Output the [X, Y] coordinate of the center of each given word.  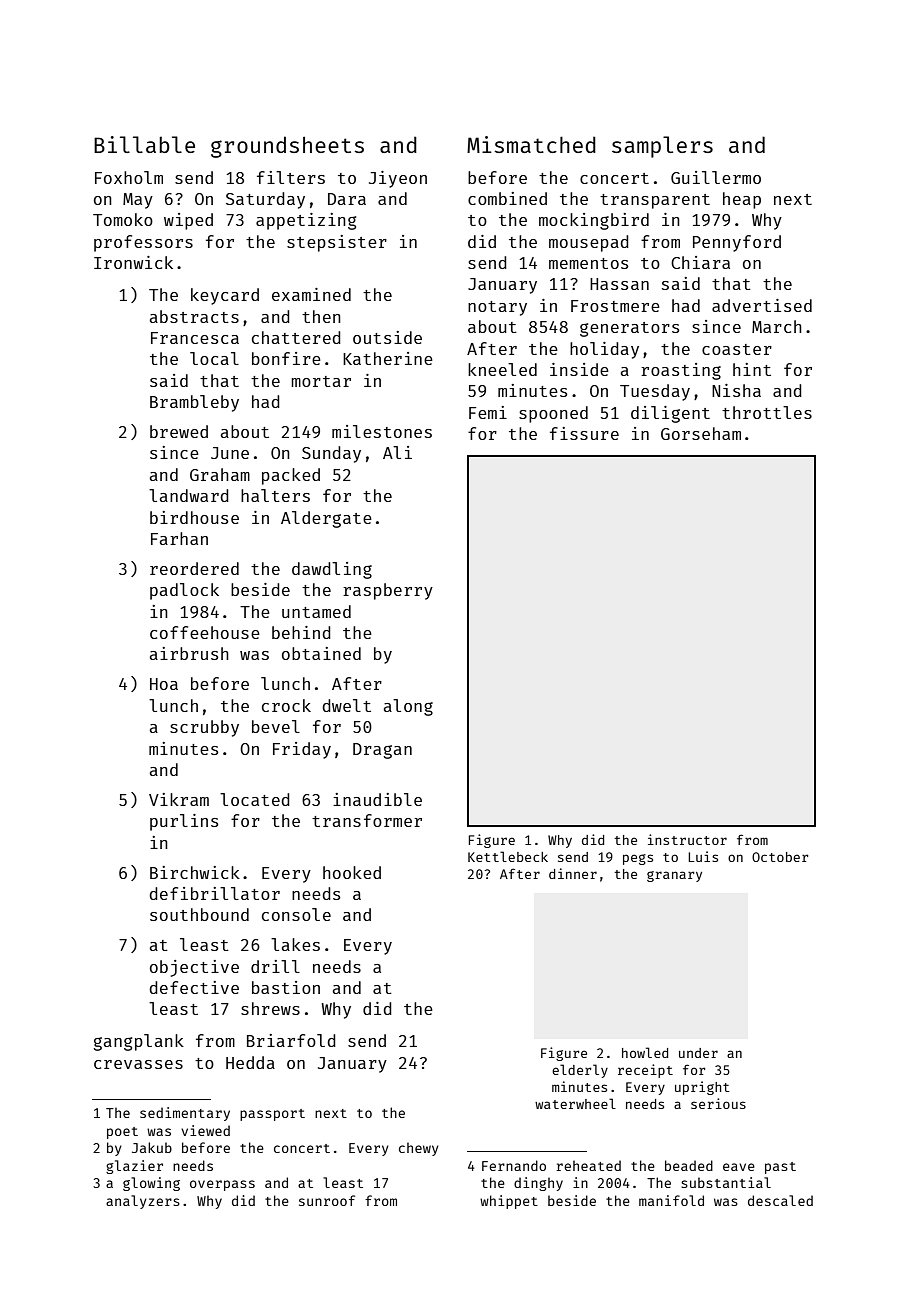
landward [189, 495]
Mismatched [531, 144]
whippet [509, 1202]
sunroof [327, 1200]
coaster [737, 349]
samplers [662, 147]
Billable [144, 144]
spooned [553, 414]
